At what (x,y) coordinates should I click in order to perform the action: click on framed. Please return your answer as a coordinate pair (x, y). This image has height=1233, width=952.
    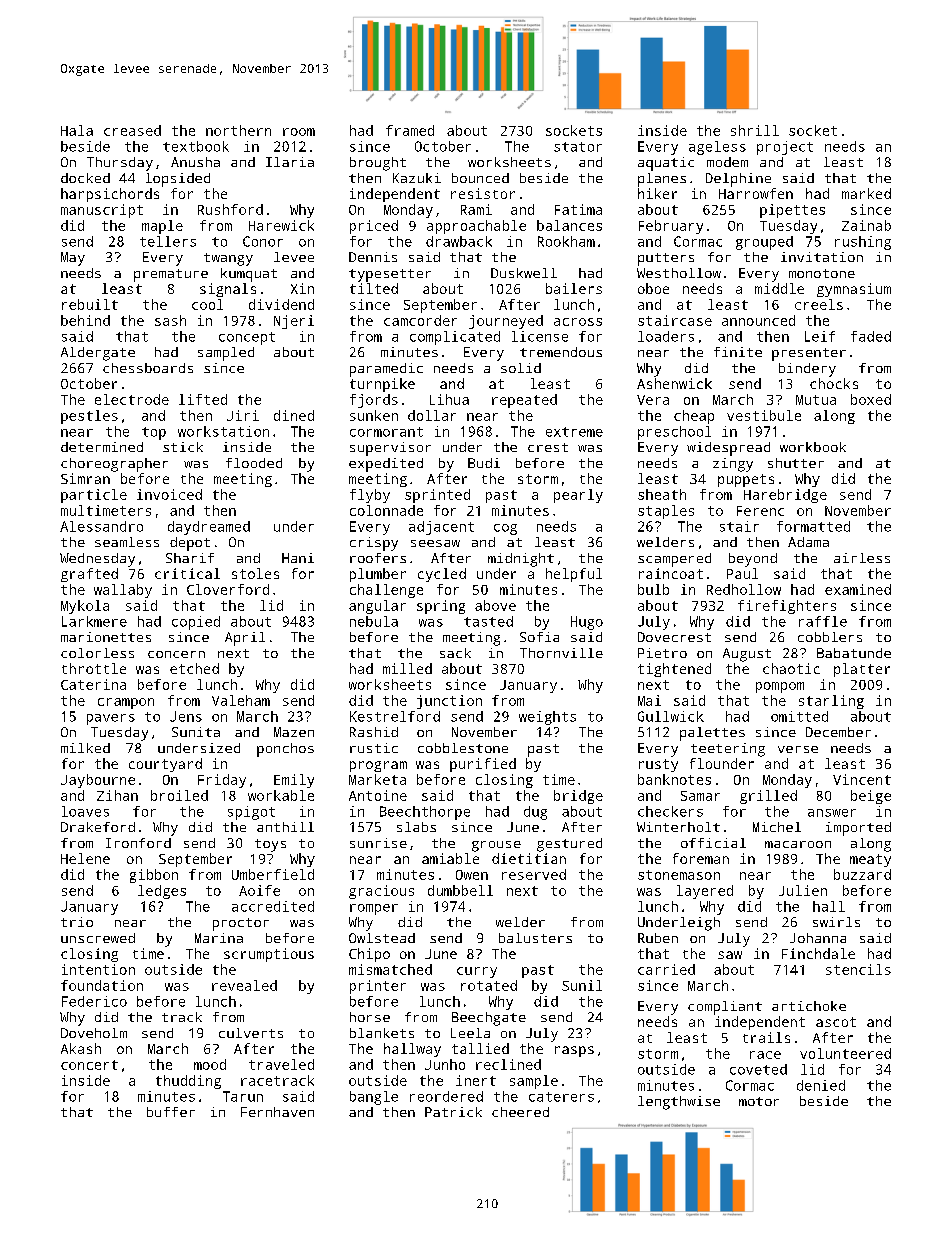
    Looking at the image, I should click on (410, 130).
